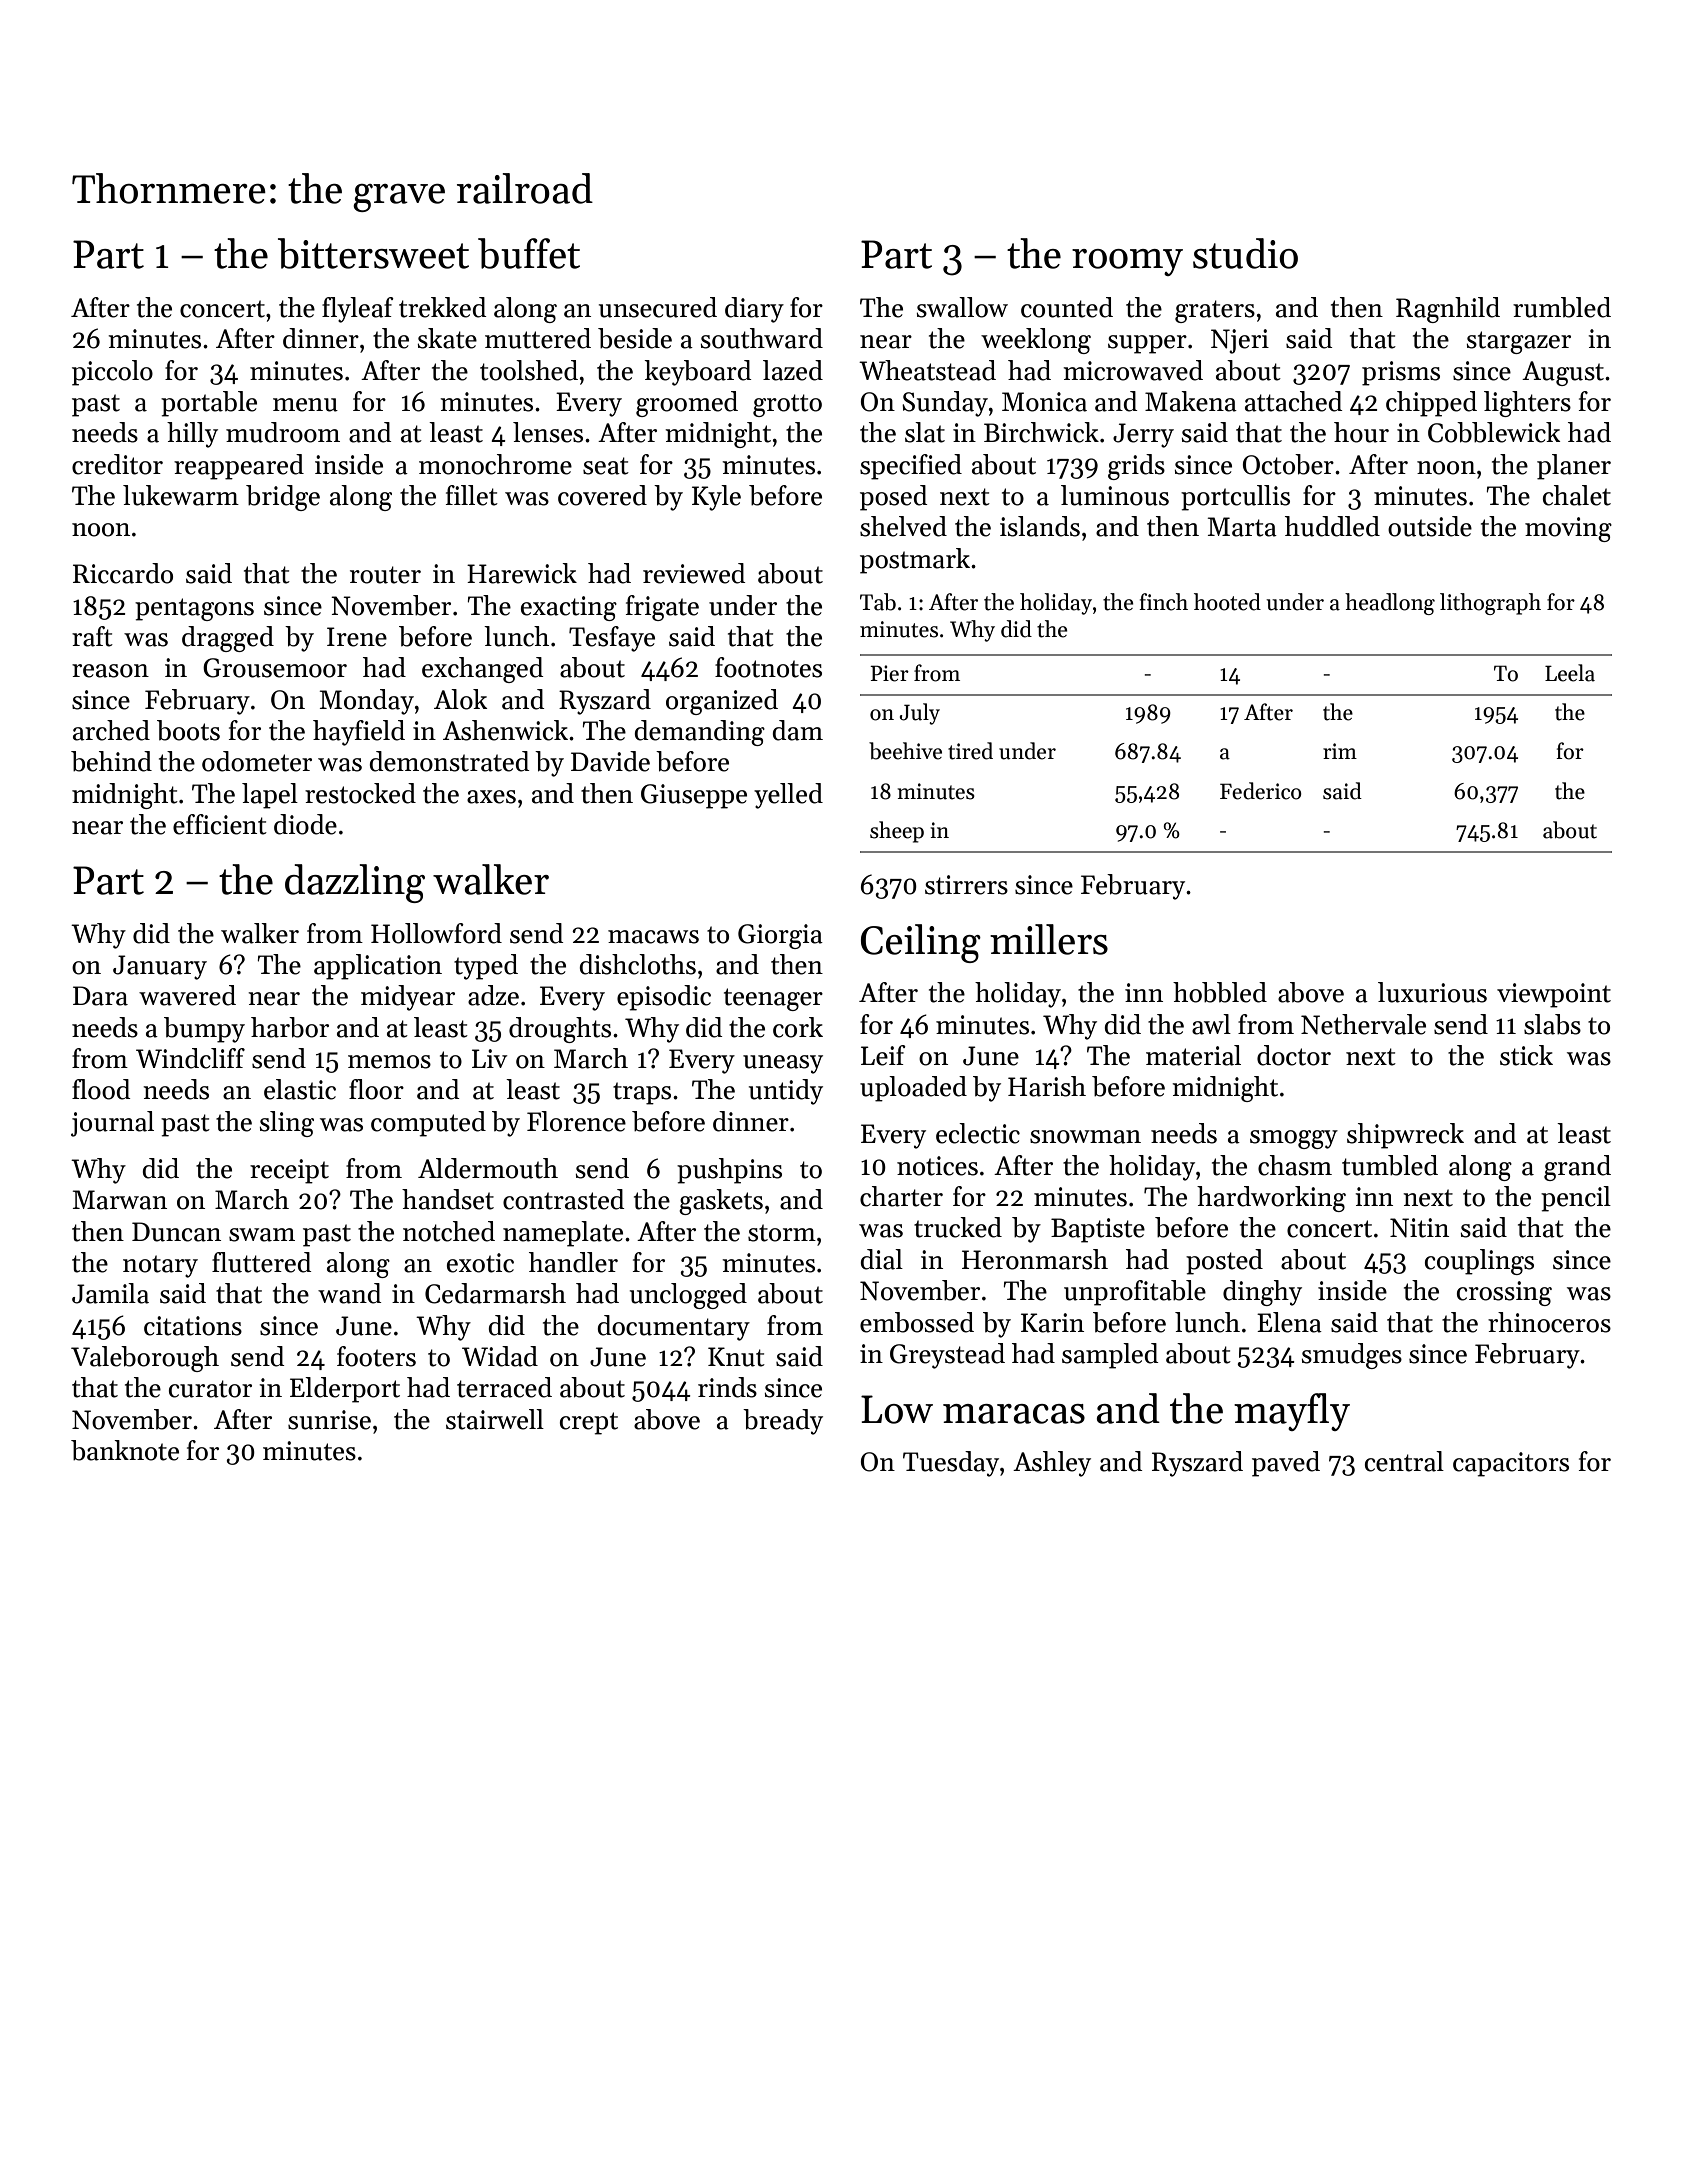  Describe the element at coordinates (1432, 992) in the image. I see `luxurious` at that location.
